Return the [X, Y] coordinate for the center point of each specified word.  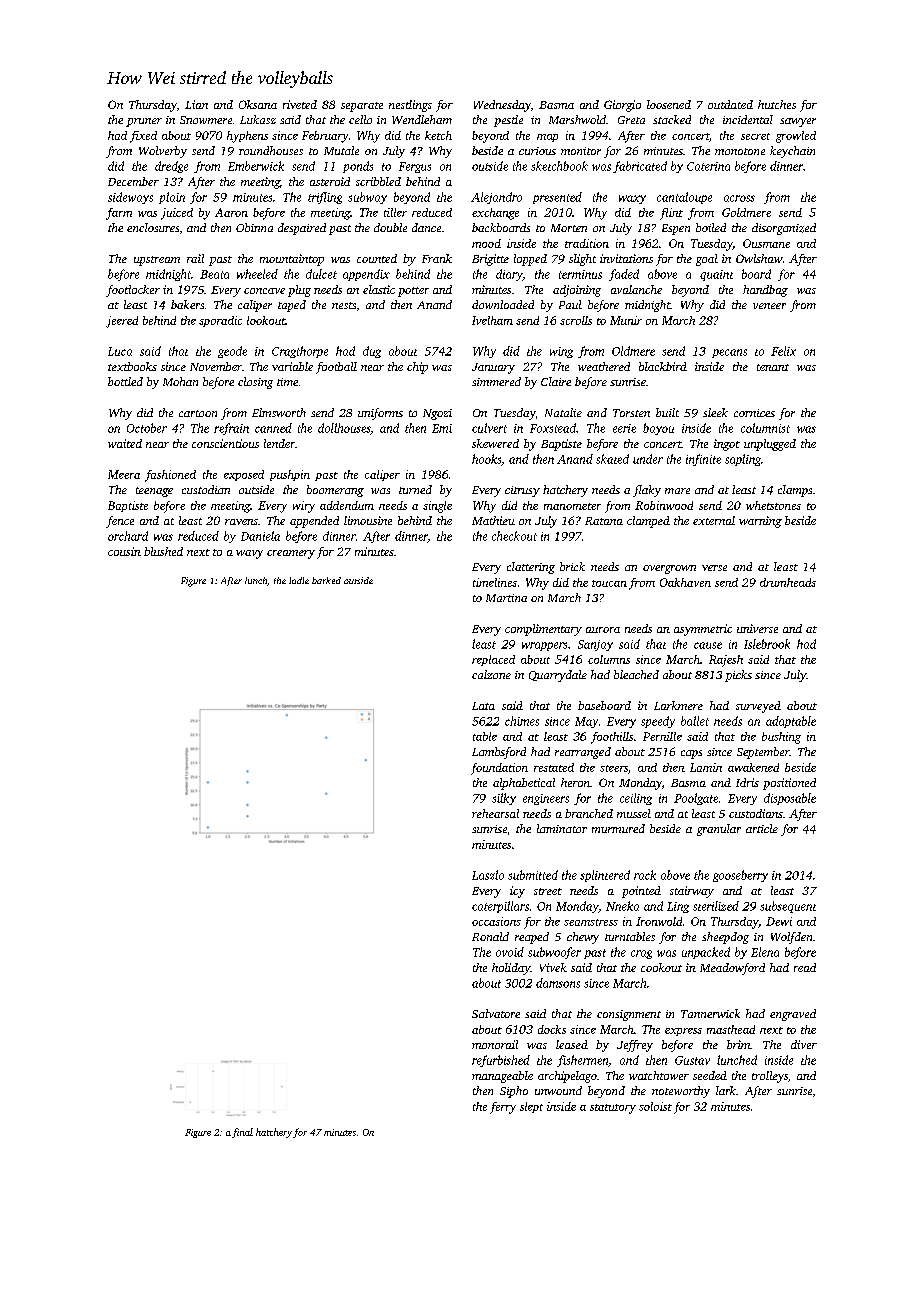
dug [372, 352]
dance [426, 227]
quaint [716, 275]
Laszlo [488, 875]
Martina [506, 598]
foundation [499, 769]
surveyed [758, 707]
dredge [171, 167]
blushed [163, 551]
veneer [769, 306]
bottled [125, 381]
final [242, 1133]
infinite [703, 460]
